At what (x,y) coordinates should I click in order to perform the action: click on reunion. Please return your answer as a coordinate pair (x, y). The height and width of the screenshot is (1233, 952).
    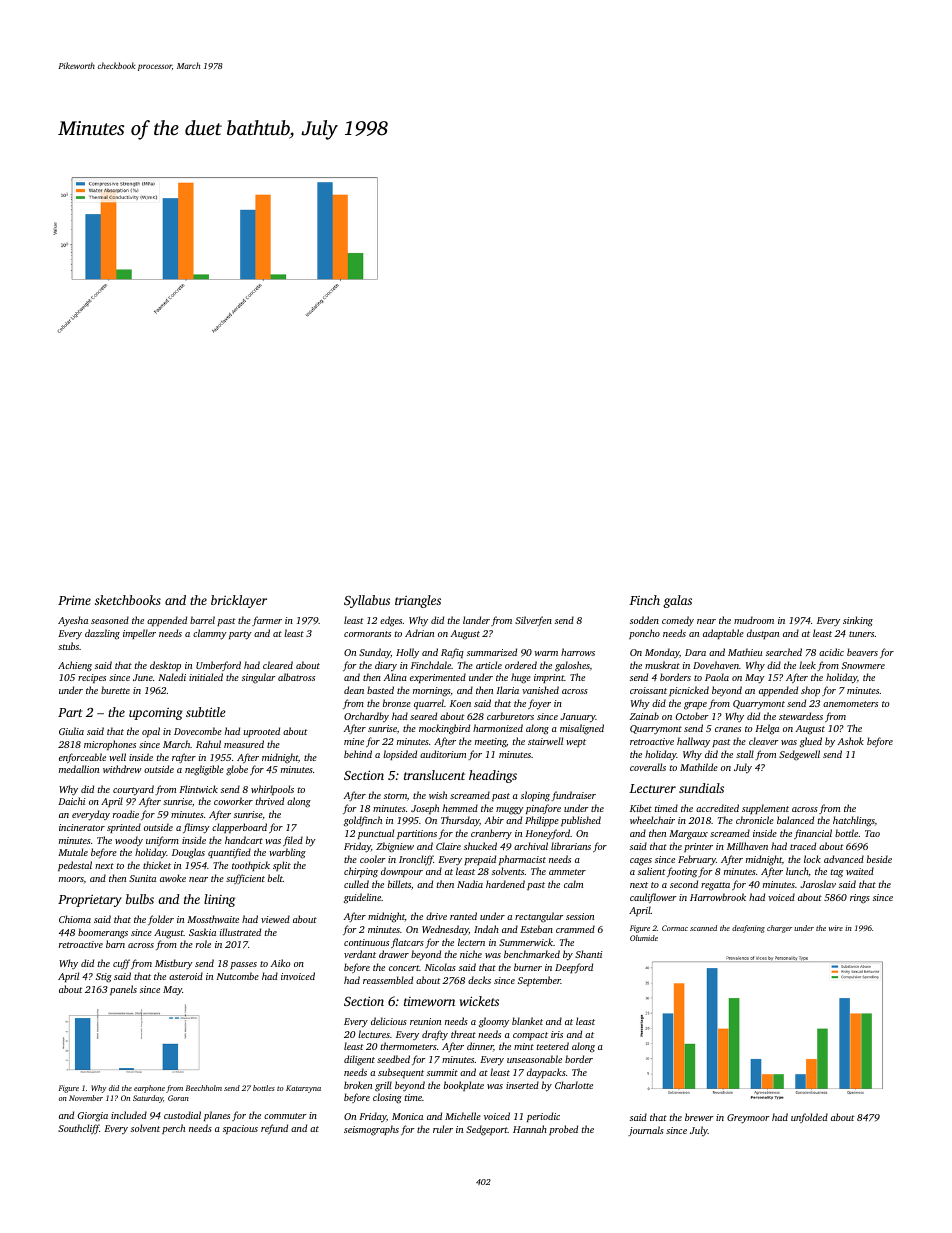
    Looking at the image, I should click on (425, 1021).
